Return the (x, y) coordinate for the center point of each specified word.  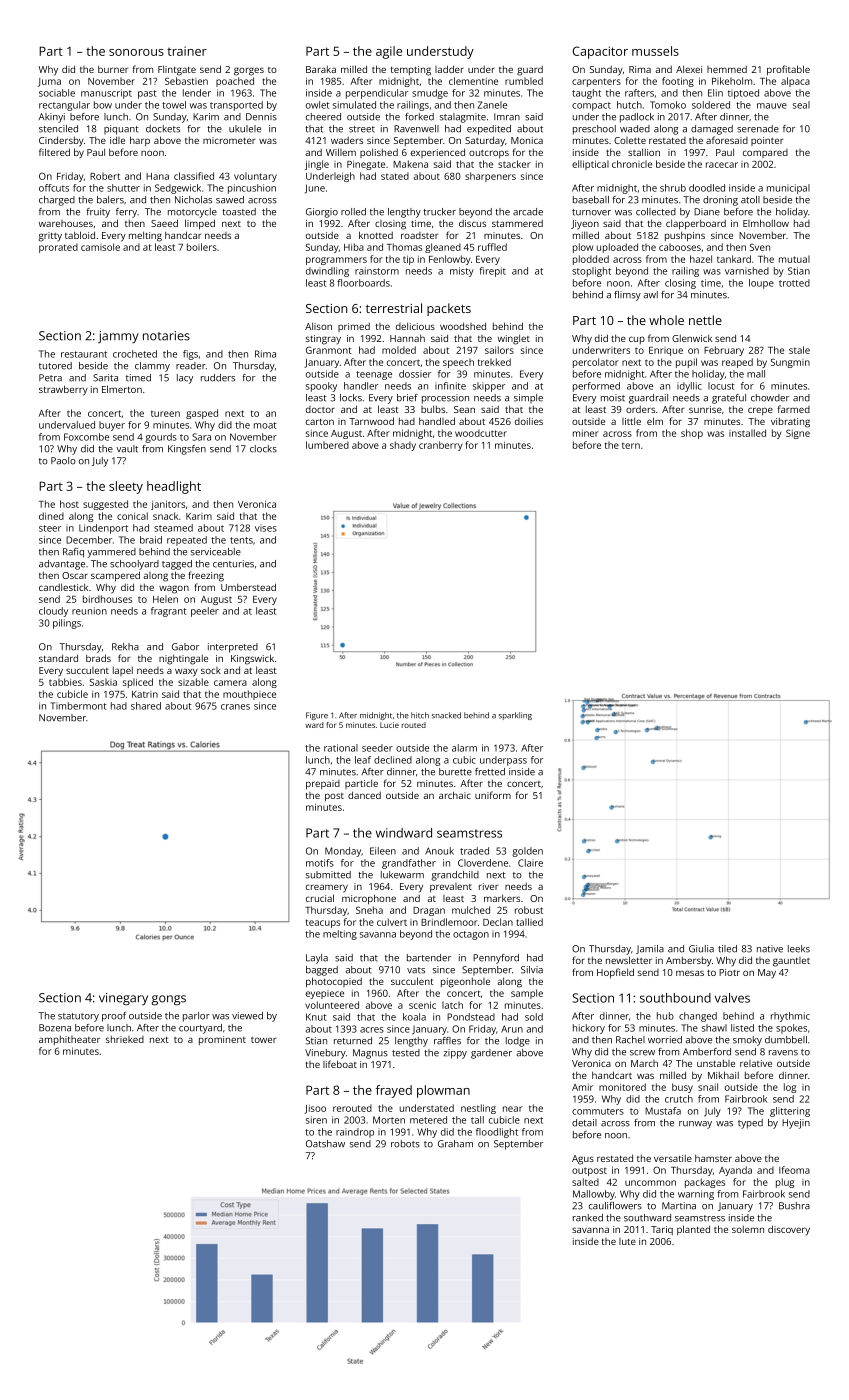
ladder (449, 69)
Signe (798, 434)
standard (58, 658)
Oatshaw (325, 1144)
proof (114, 1017)
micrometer (229, 140)
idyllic (689, 387)
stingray (323, 340)
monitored (622, 1087)
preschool (594, 130)
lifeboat (340, 1064)
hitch (420, 715)
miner (586, 433)
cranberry (441, 446)
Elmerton (122, 389)
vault (127, 449)
